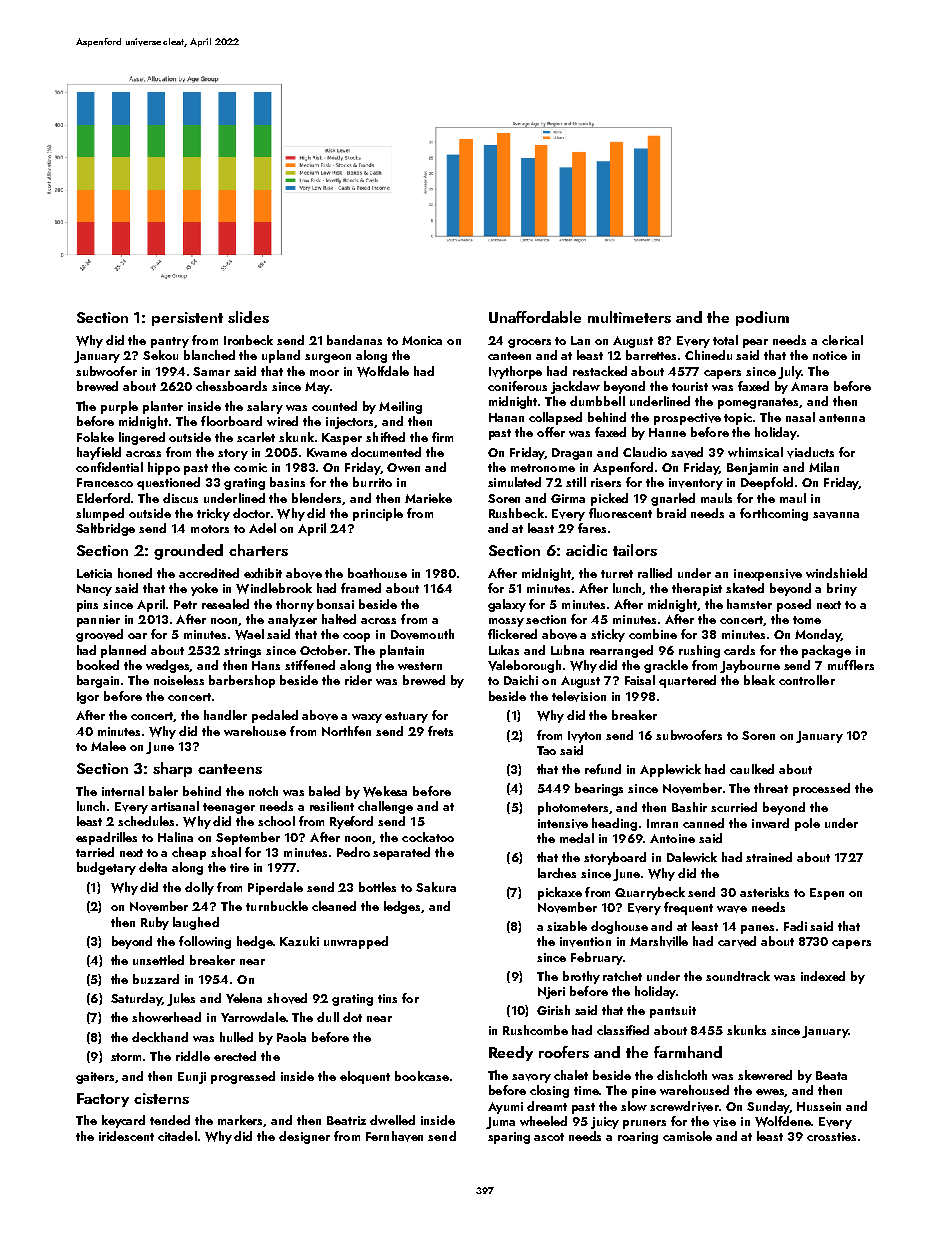  What do you see at coordinates (506, 417) in the image?
I see `Hanan` at bounding box center [506, 417].
